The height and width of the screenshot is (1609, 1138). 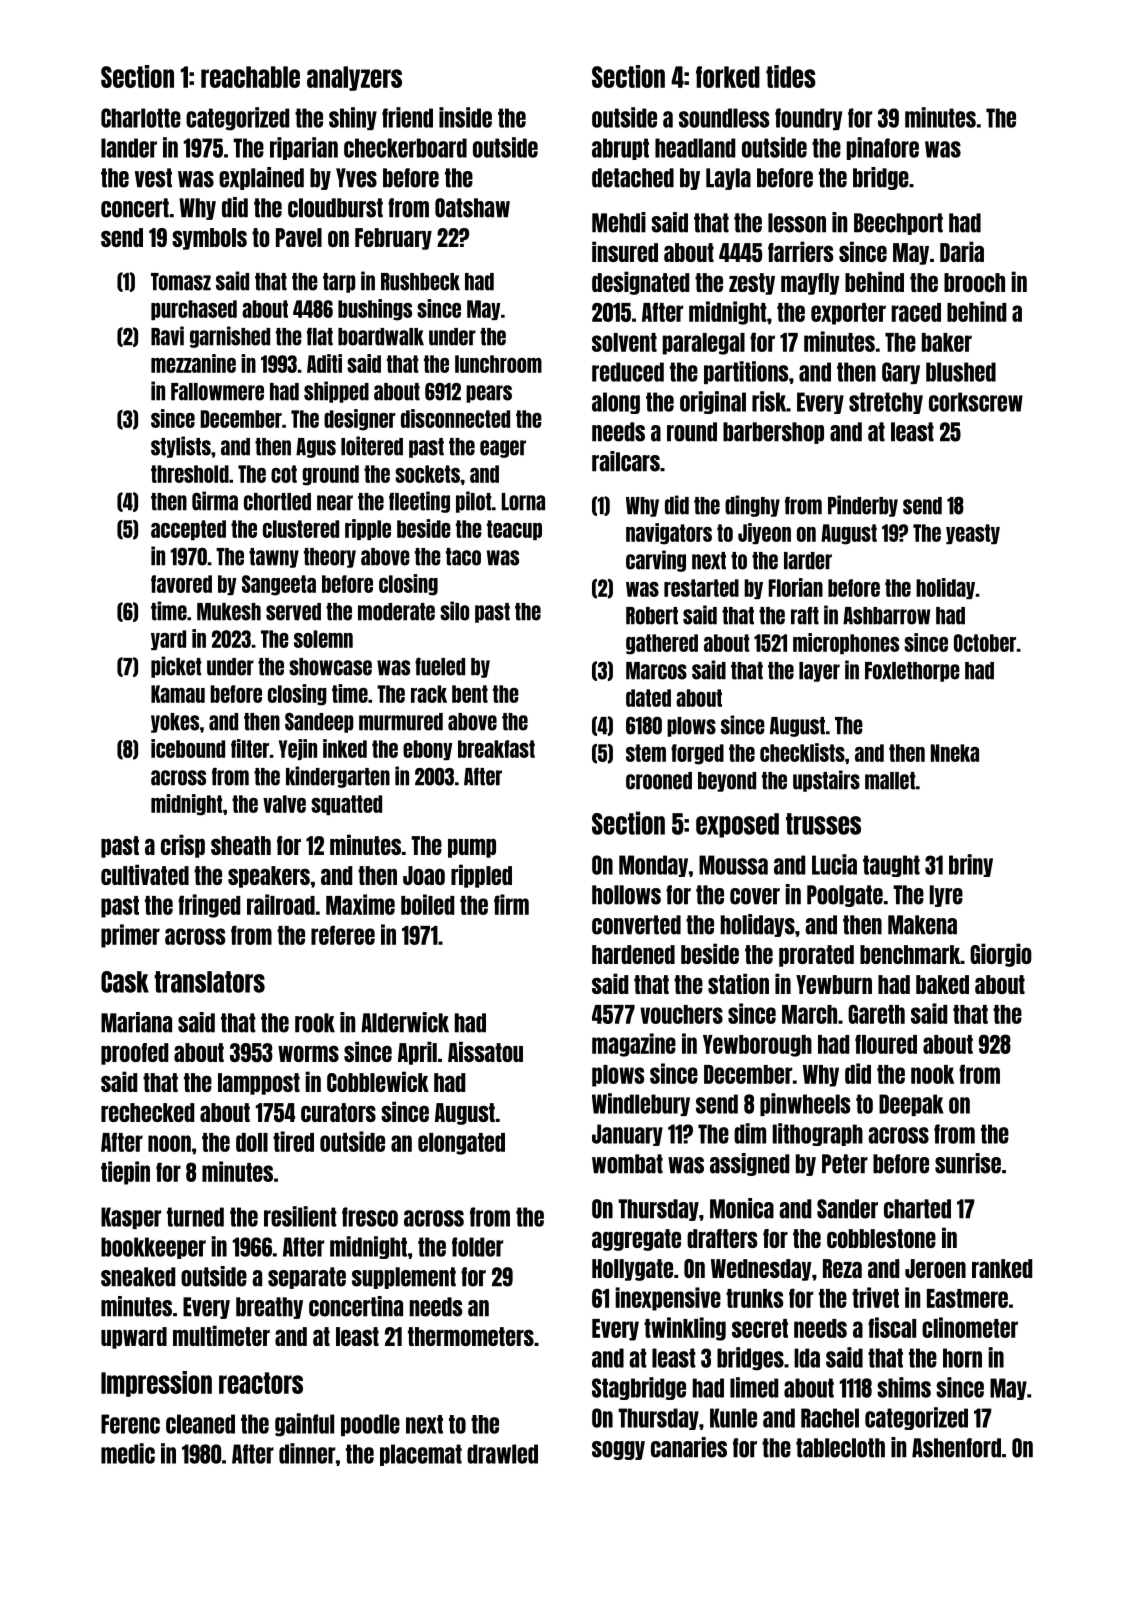 What do you see at coordinates (640, 283) in the screenshot?
I see `designated` at bounding box center [640, 283].
